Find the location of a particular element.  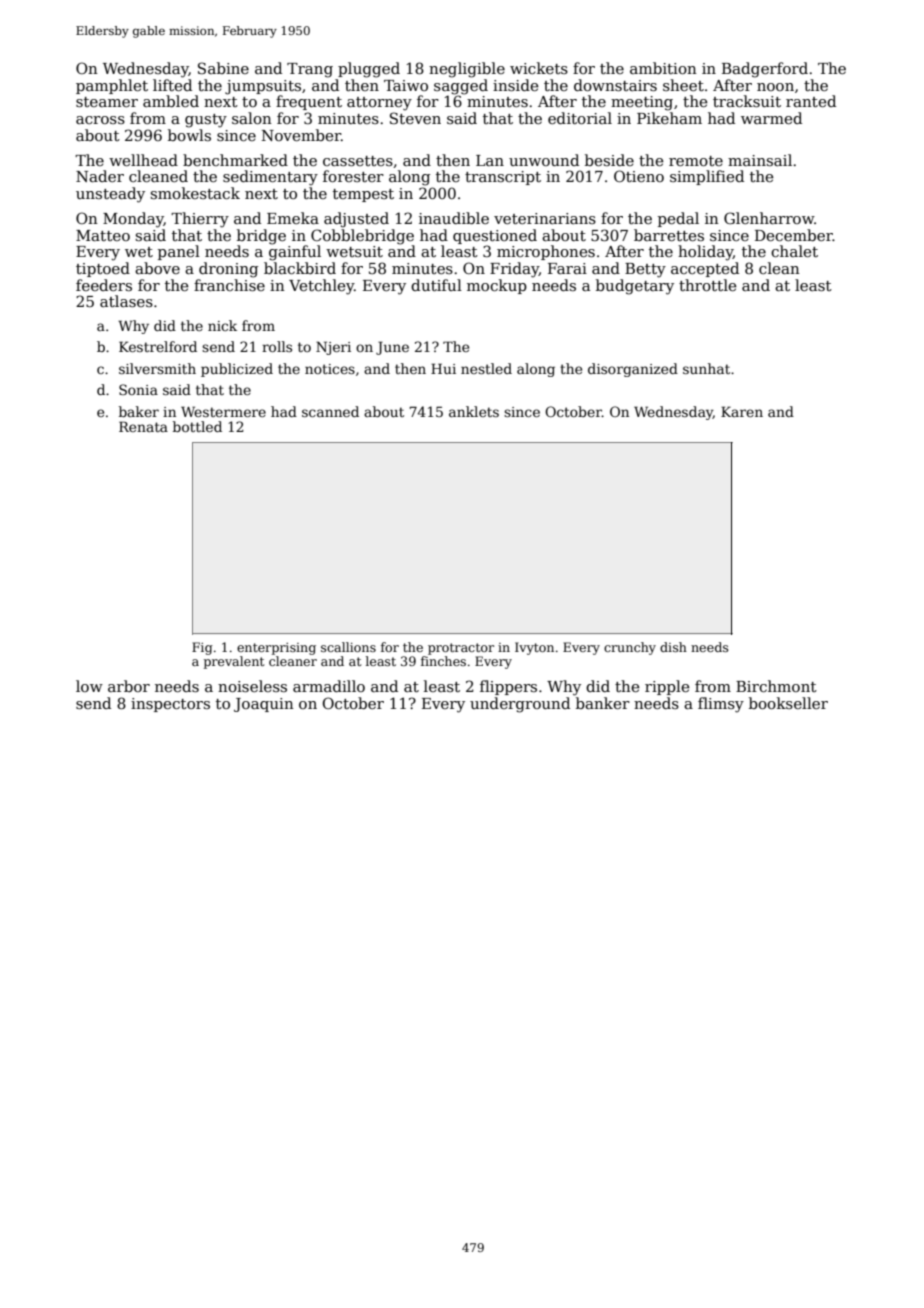

Renata is located at coordinates (143, 426).
